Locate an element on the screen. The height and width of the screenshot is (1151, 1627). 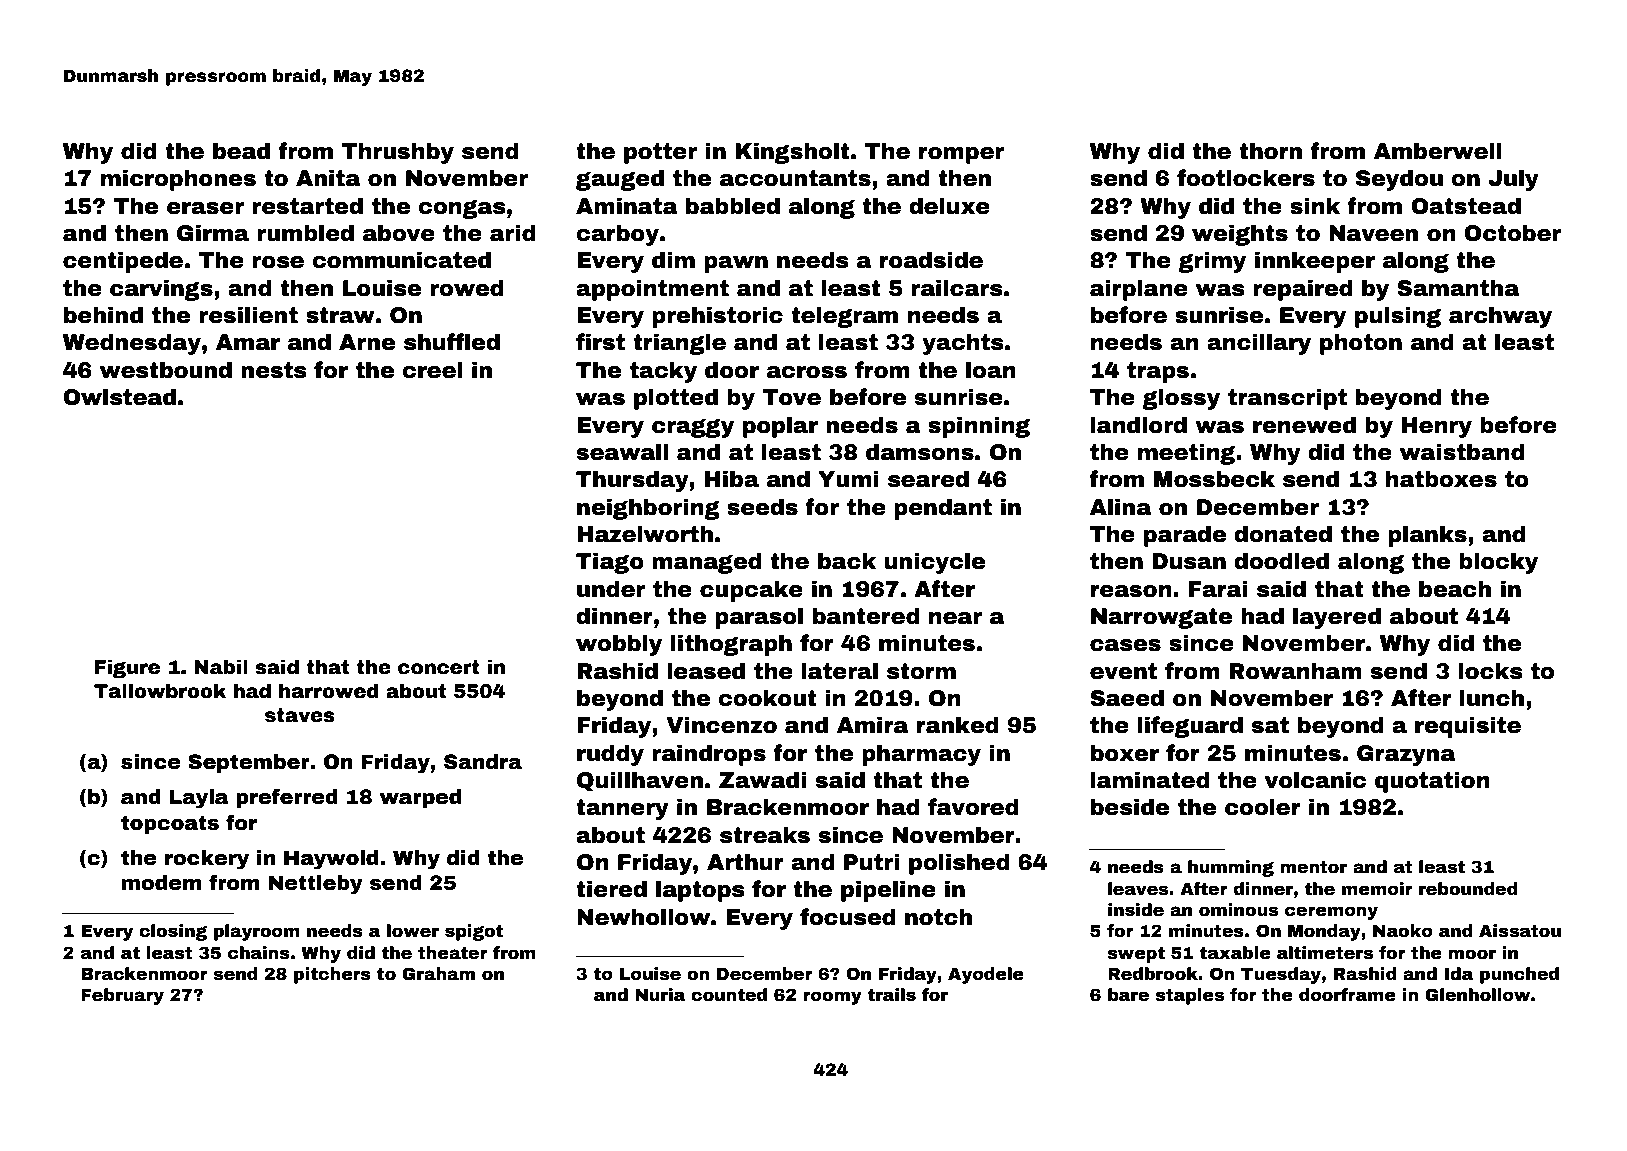
Arthur is located at coordinates (745, 862).
